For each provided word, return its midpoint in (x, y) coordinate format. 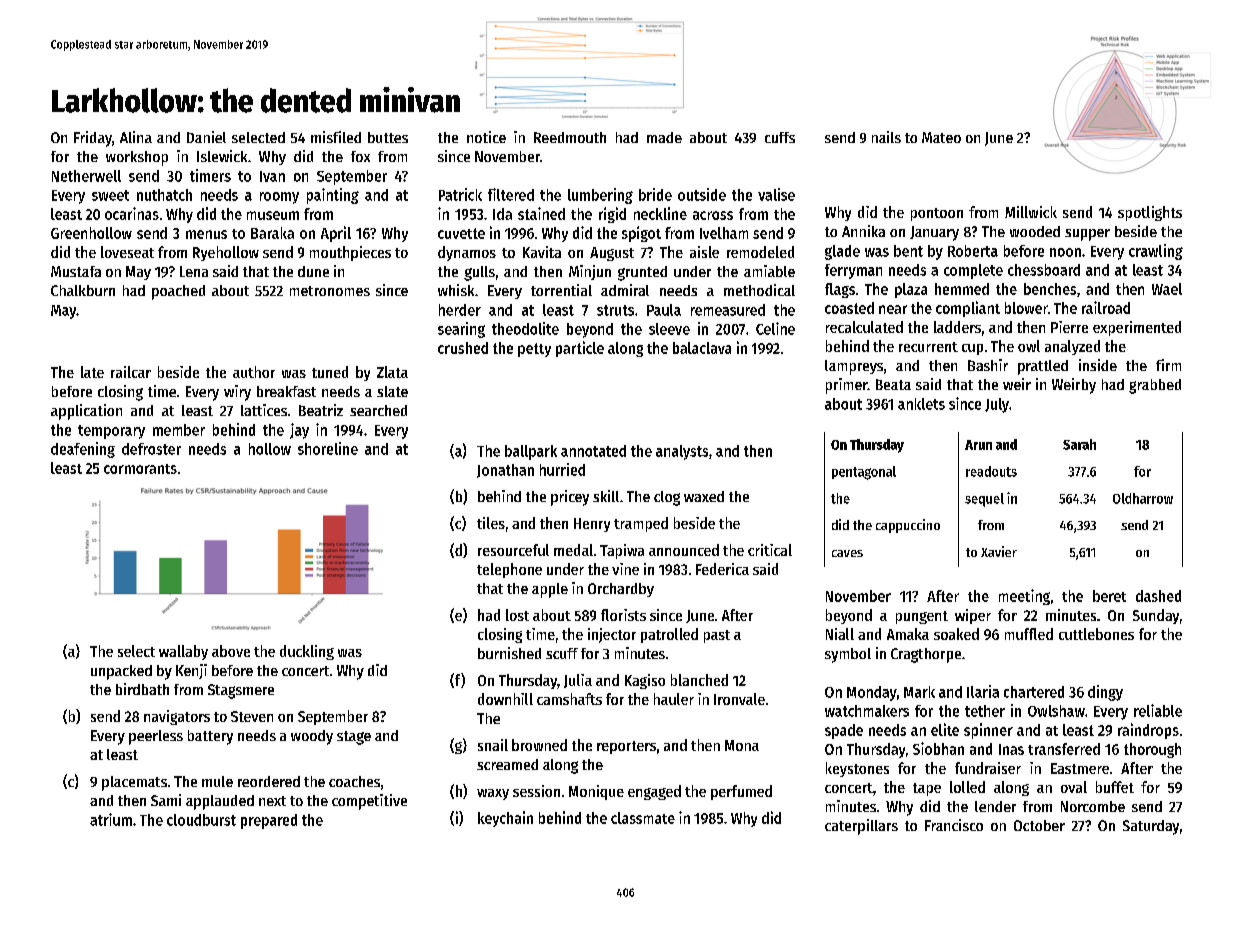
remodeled (760, 252)
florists (623, 615)
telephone (509, 570)
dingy (1105, 693)
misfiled (336, 137)
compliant (968, 309)
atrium (111, 819)
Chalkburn (83, 290)
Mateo (941, 137)
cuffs (780, 137)
